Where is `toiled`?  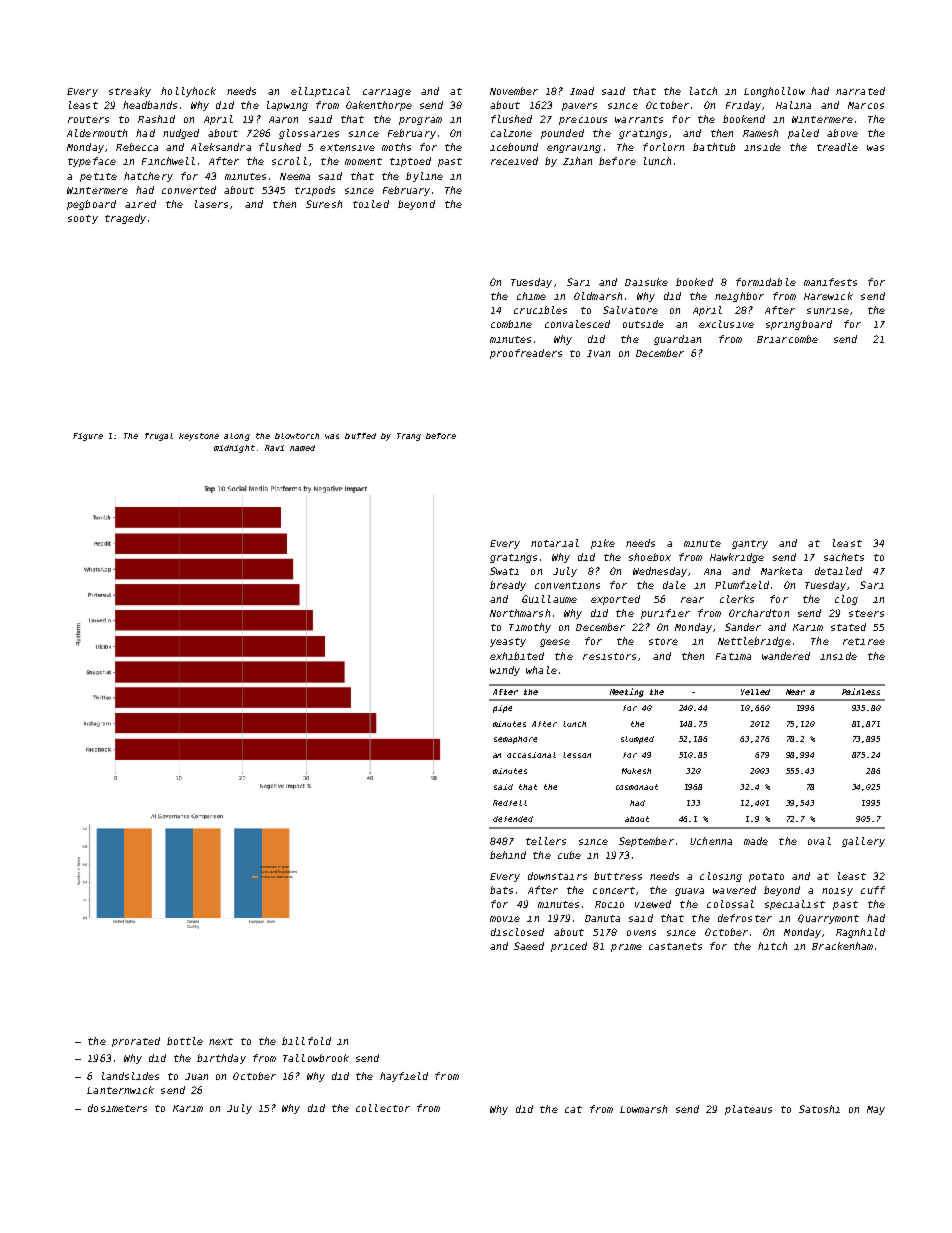 toiled is located at coordinates (371, 204).
